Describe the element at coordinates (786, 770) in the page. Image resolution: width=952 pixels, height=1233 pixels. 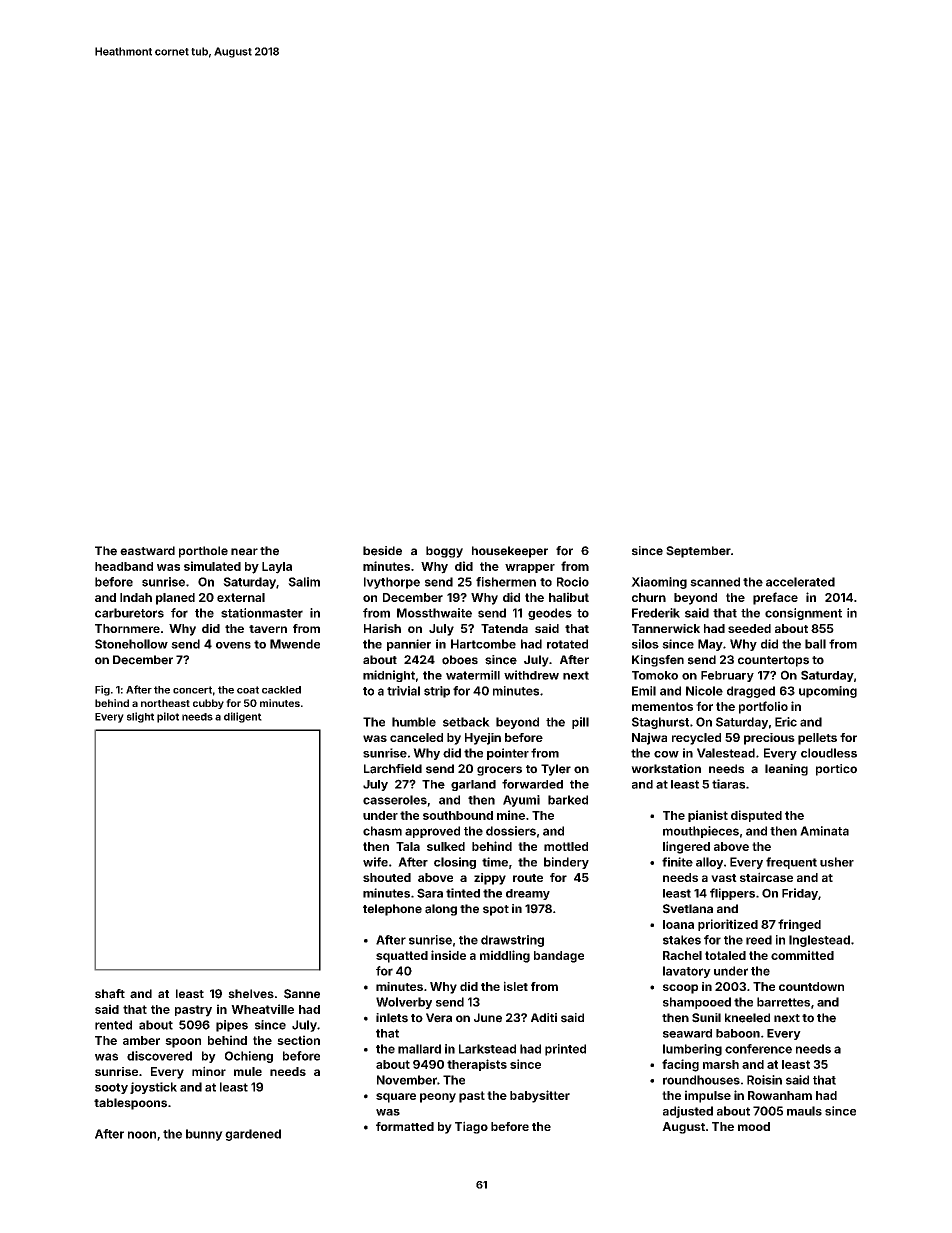
I see `leaning` at that location.
